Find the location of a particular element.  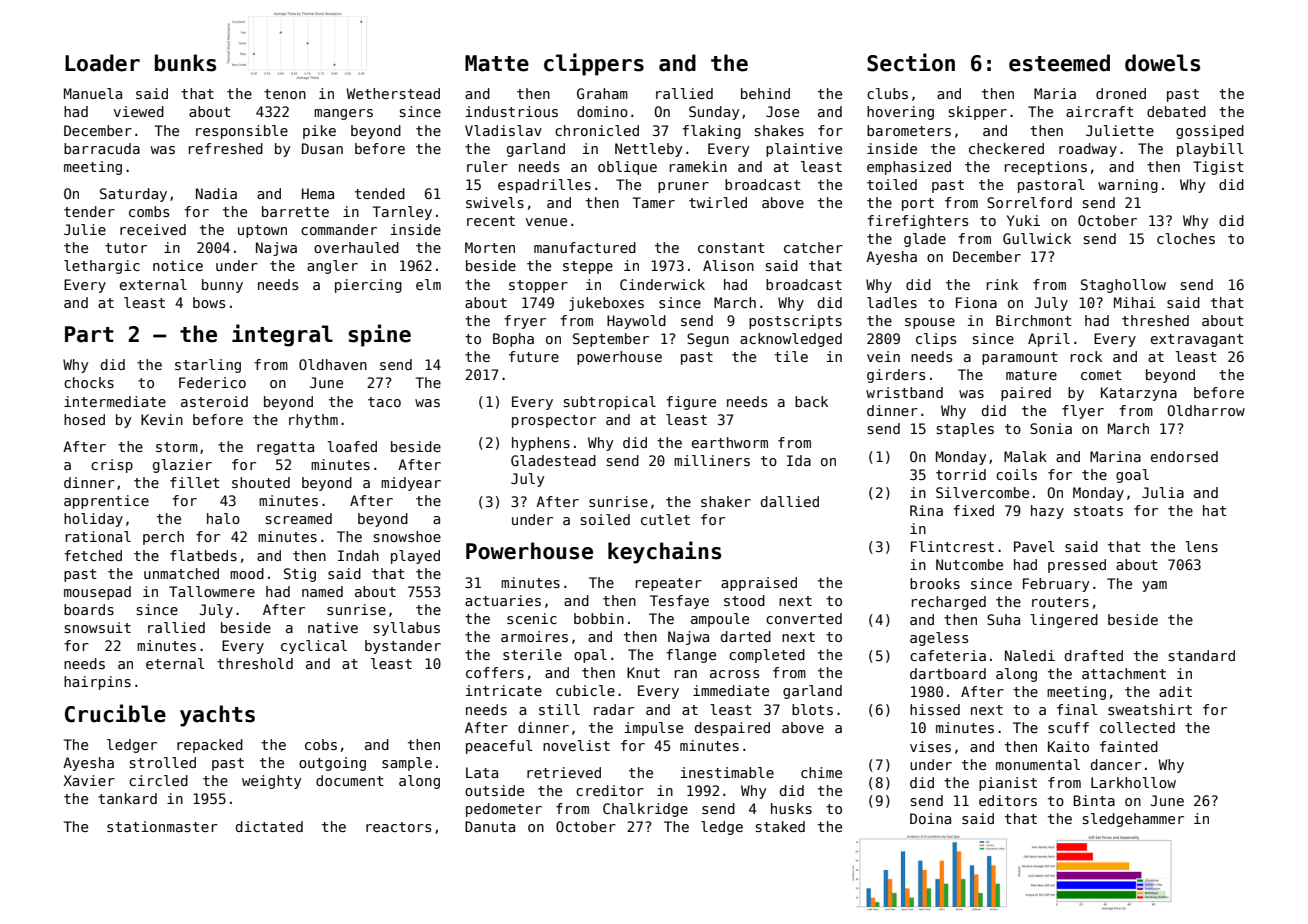

Loader is located at coordinates (102, 63).
